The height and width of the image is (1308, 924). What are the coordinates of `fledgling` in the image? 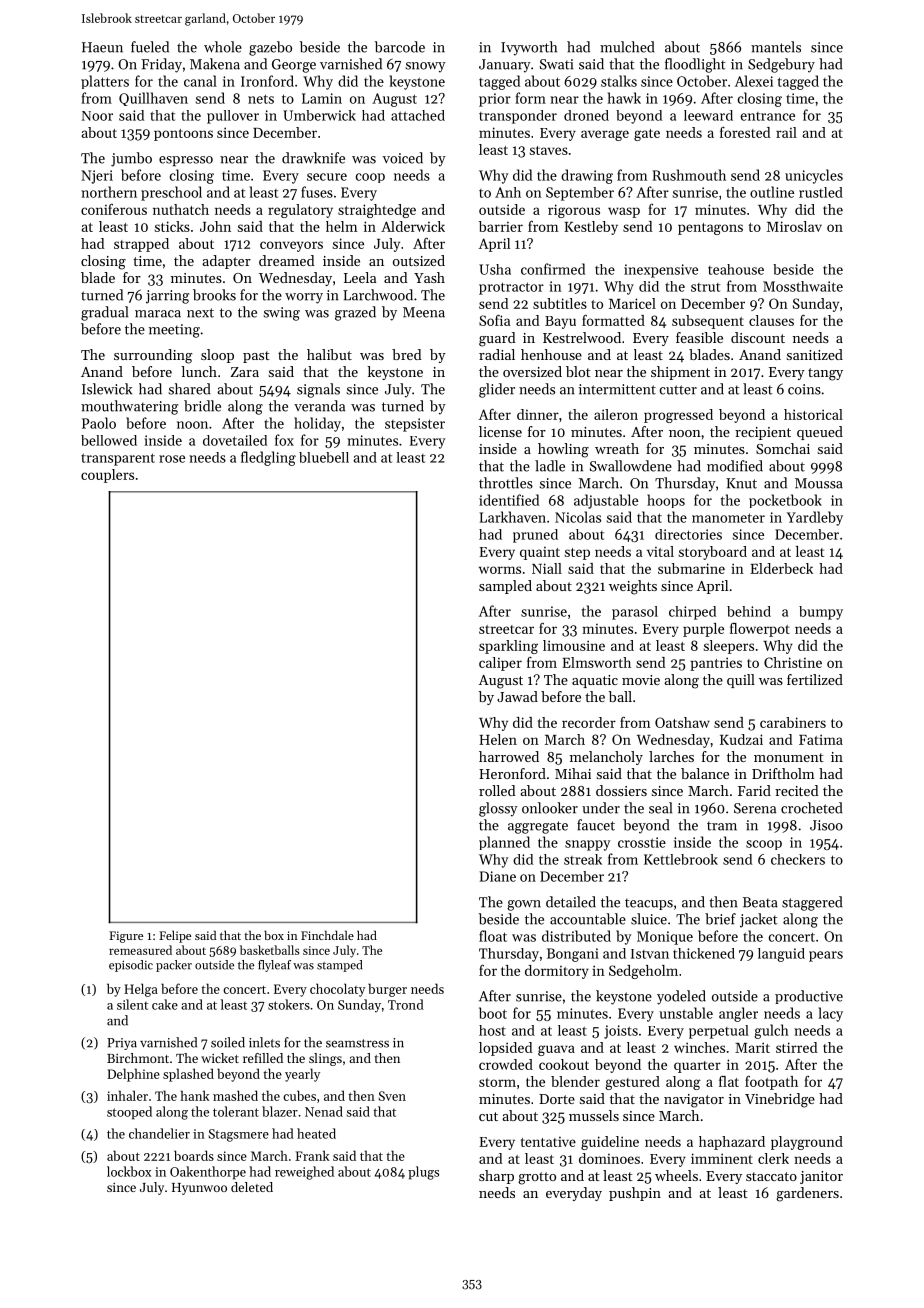 It's located at (268, 458).
